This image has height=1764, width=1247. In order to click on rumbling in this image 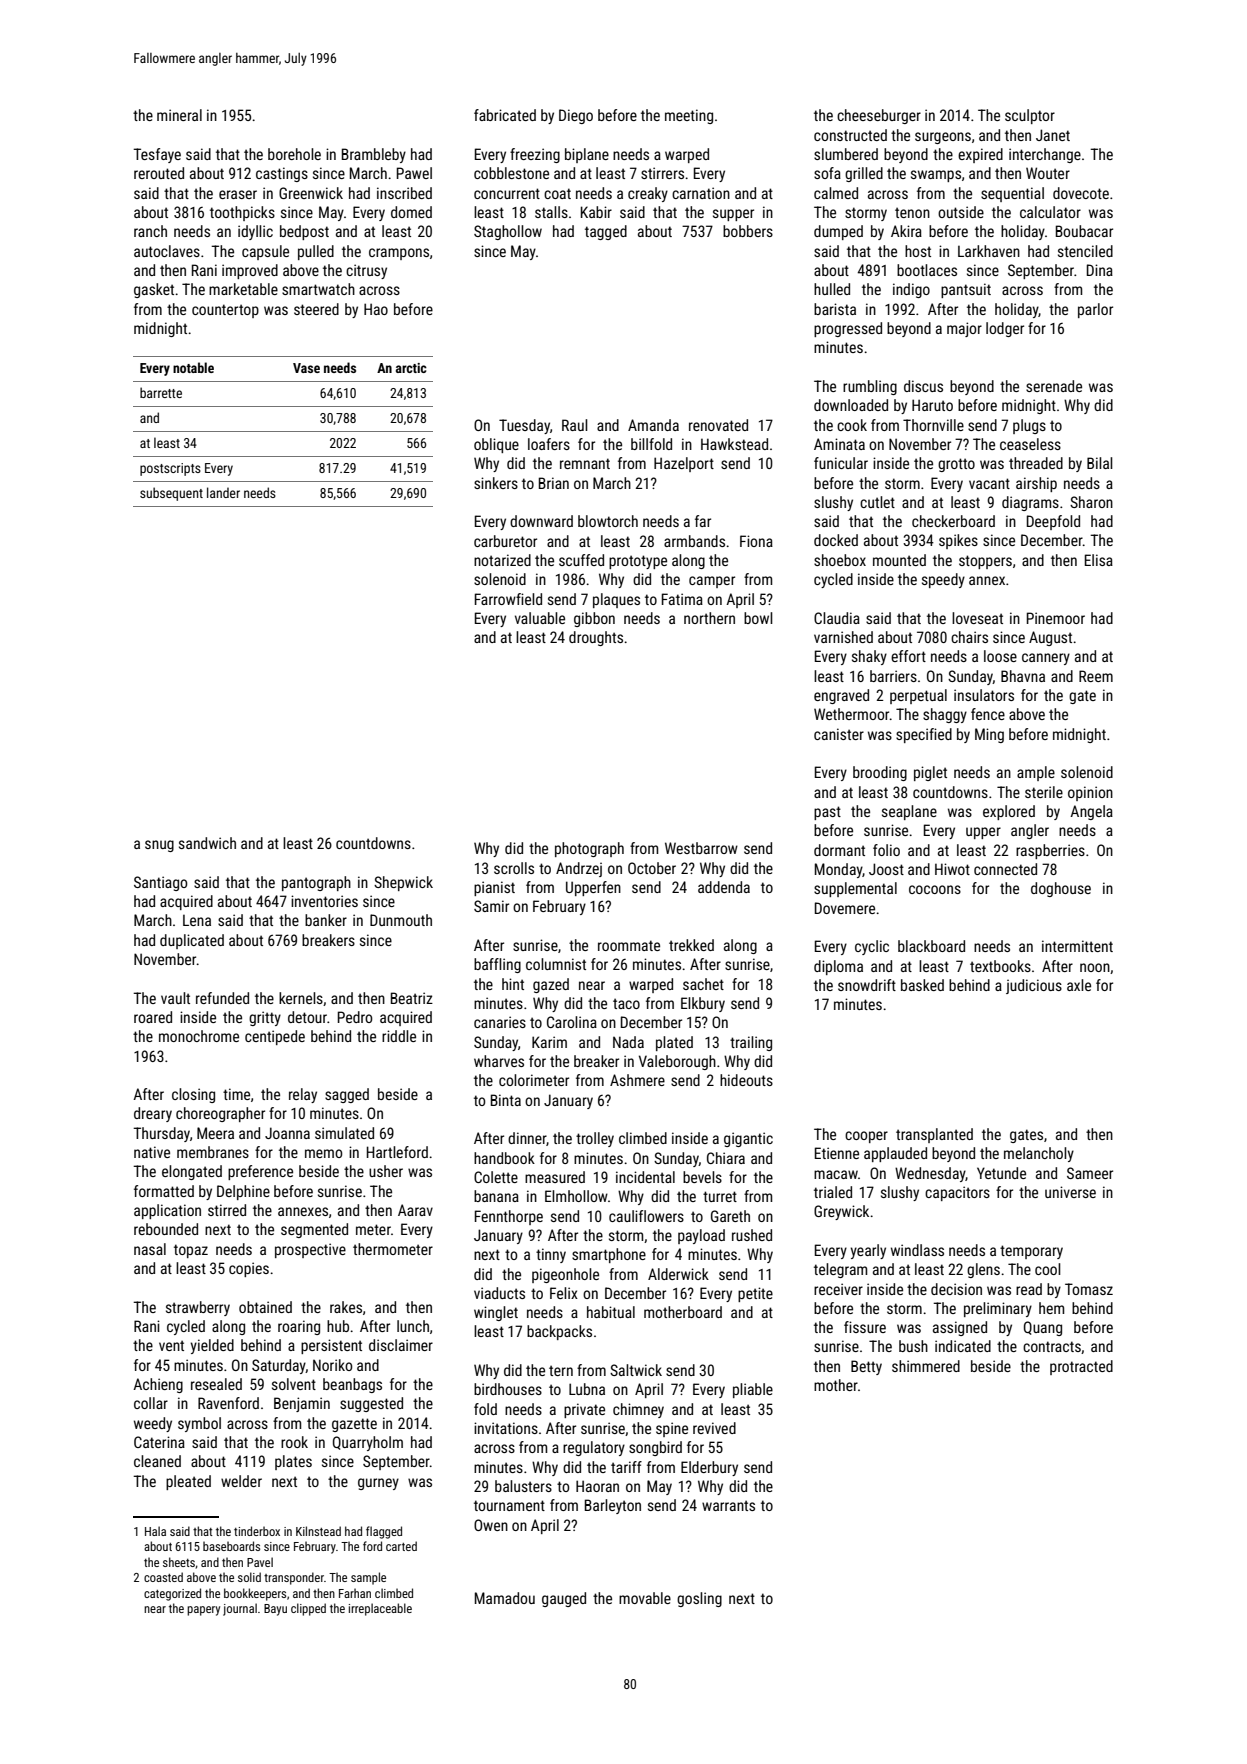, I will do `click(870, 387)`.
